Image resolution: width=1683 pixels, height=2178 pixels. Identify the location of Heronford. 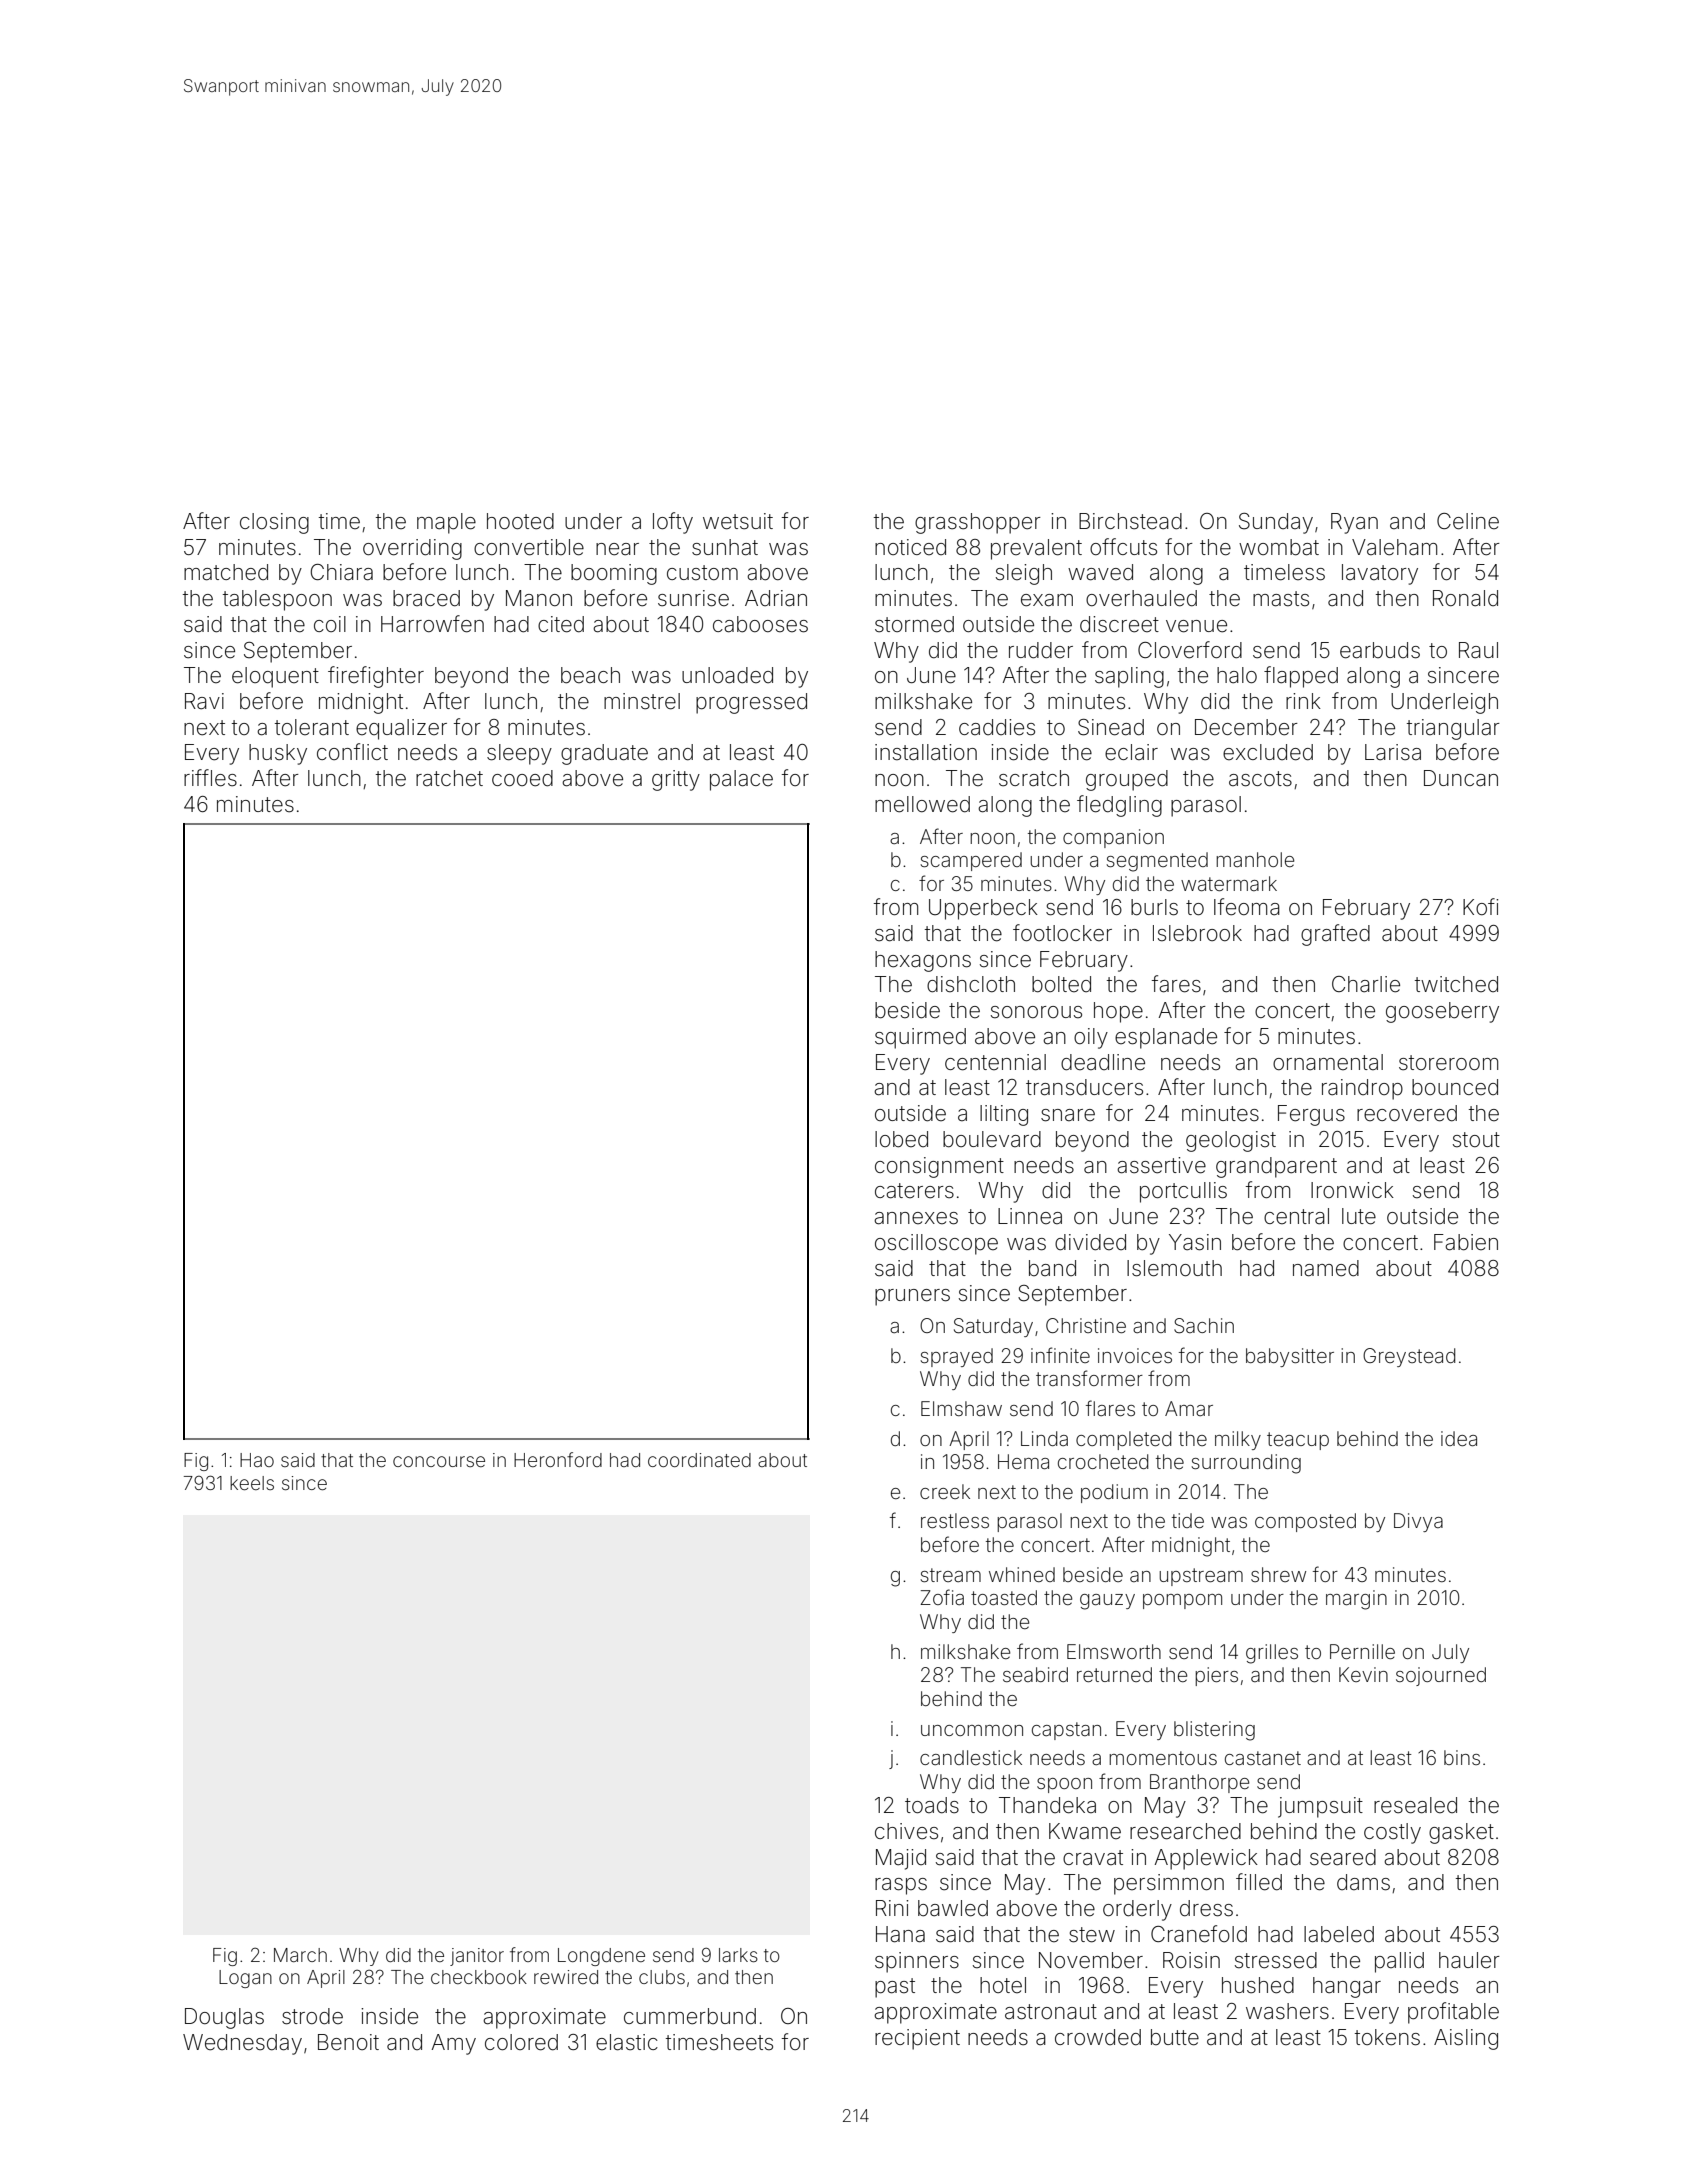
(558, 1459).
